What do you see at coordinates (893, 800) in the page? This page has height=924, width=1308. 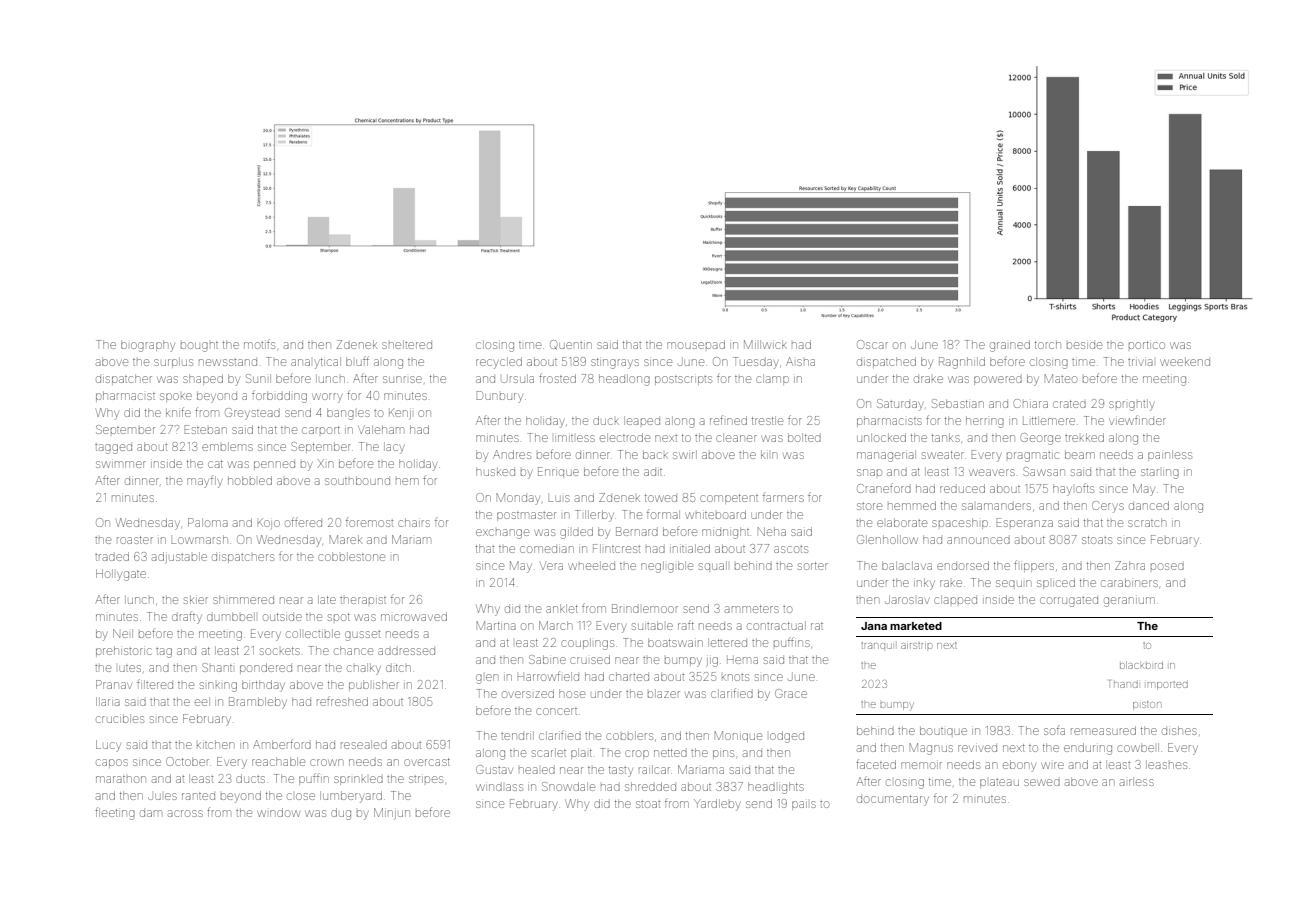 I see `documentary` at bounding box center [893, 800].
